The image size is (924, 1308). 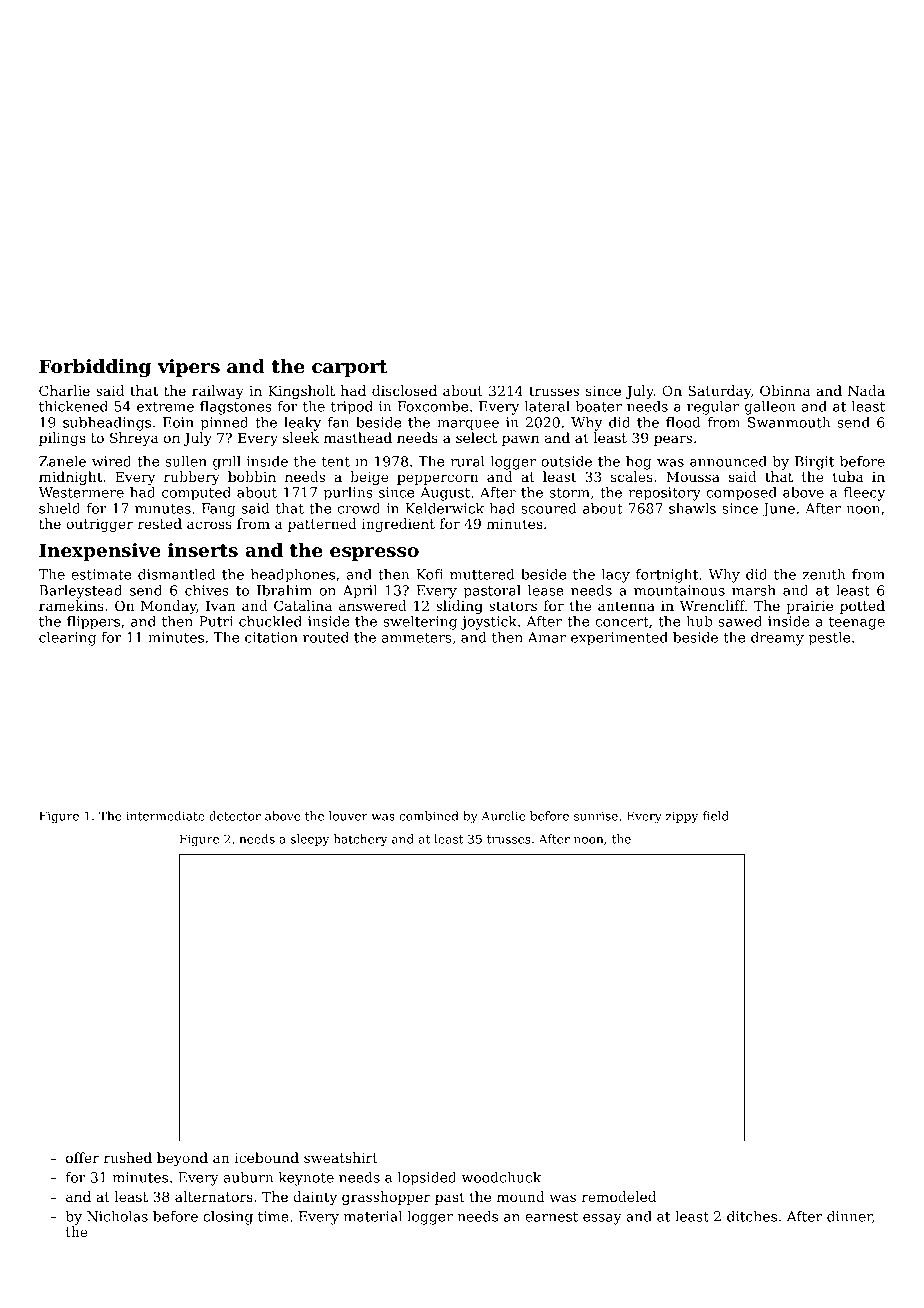 I want to click on ammeters, so click(x=416, y=638).
